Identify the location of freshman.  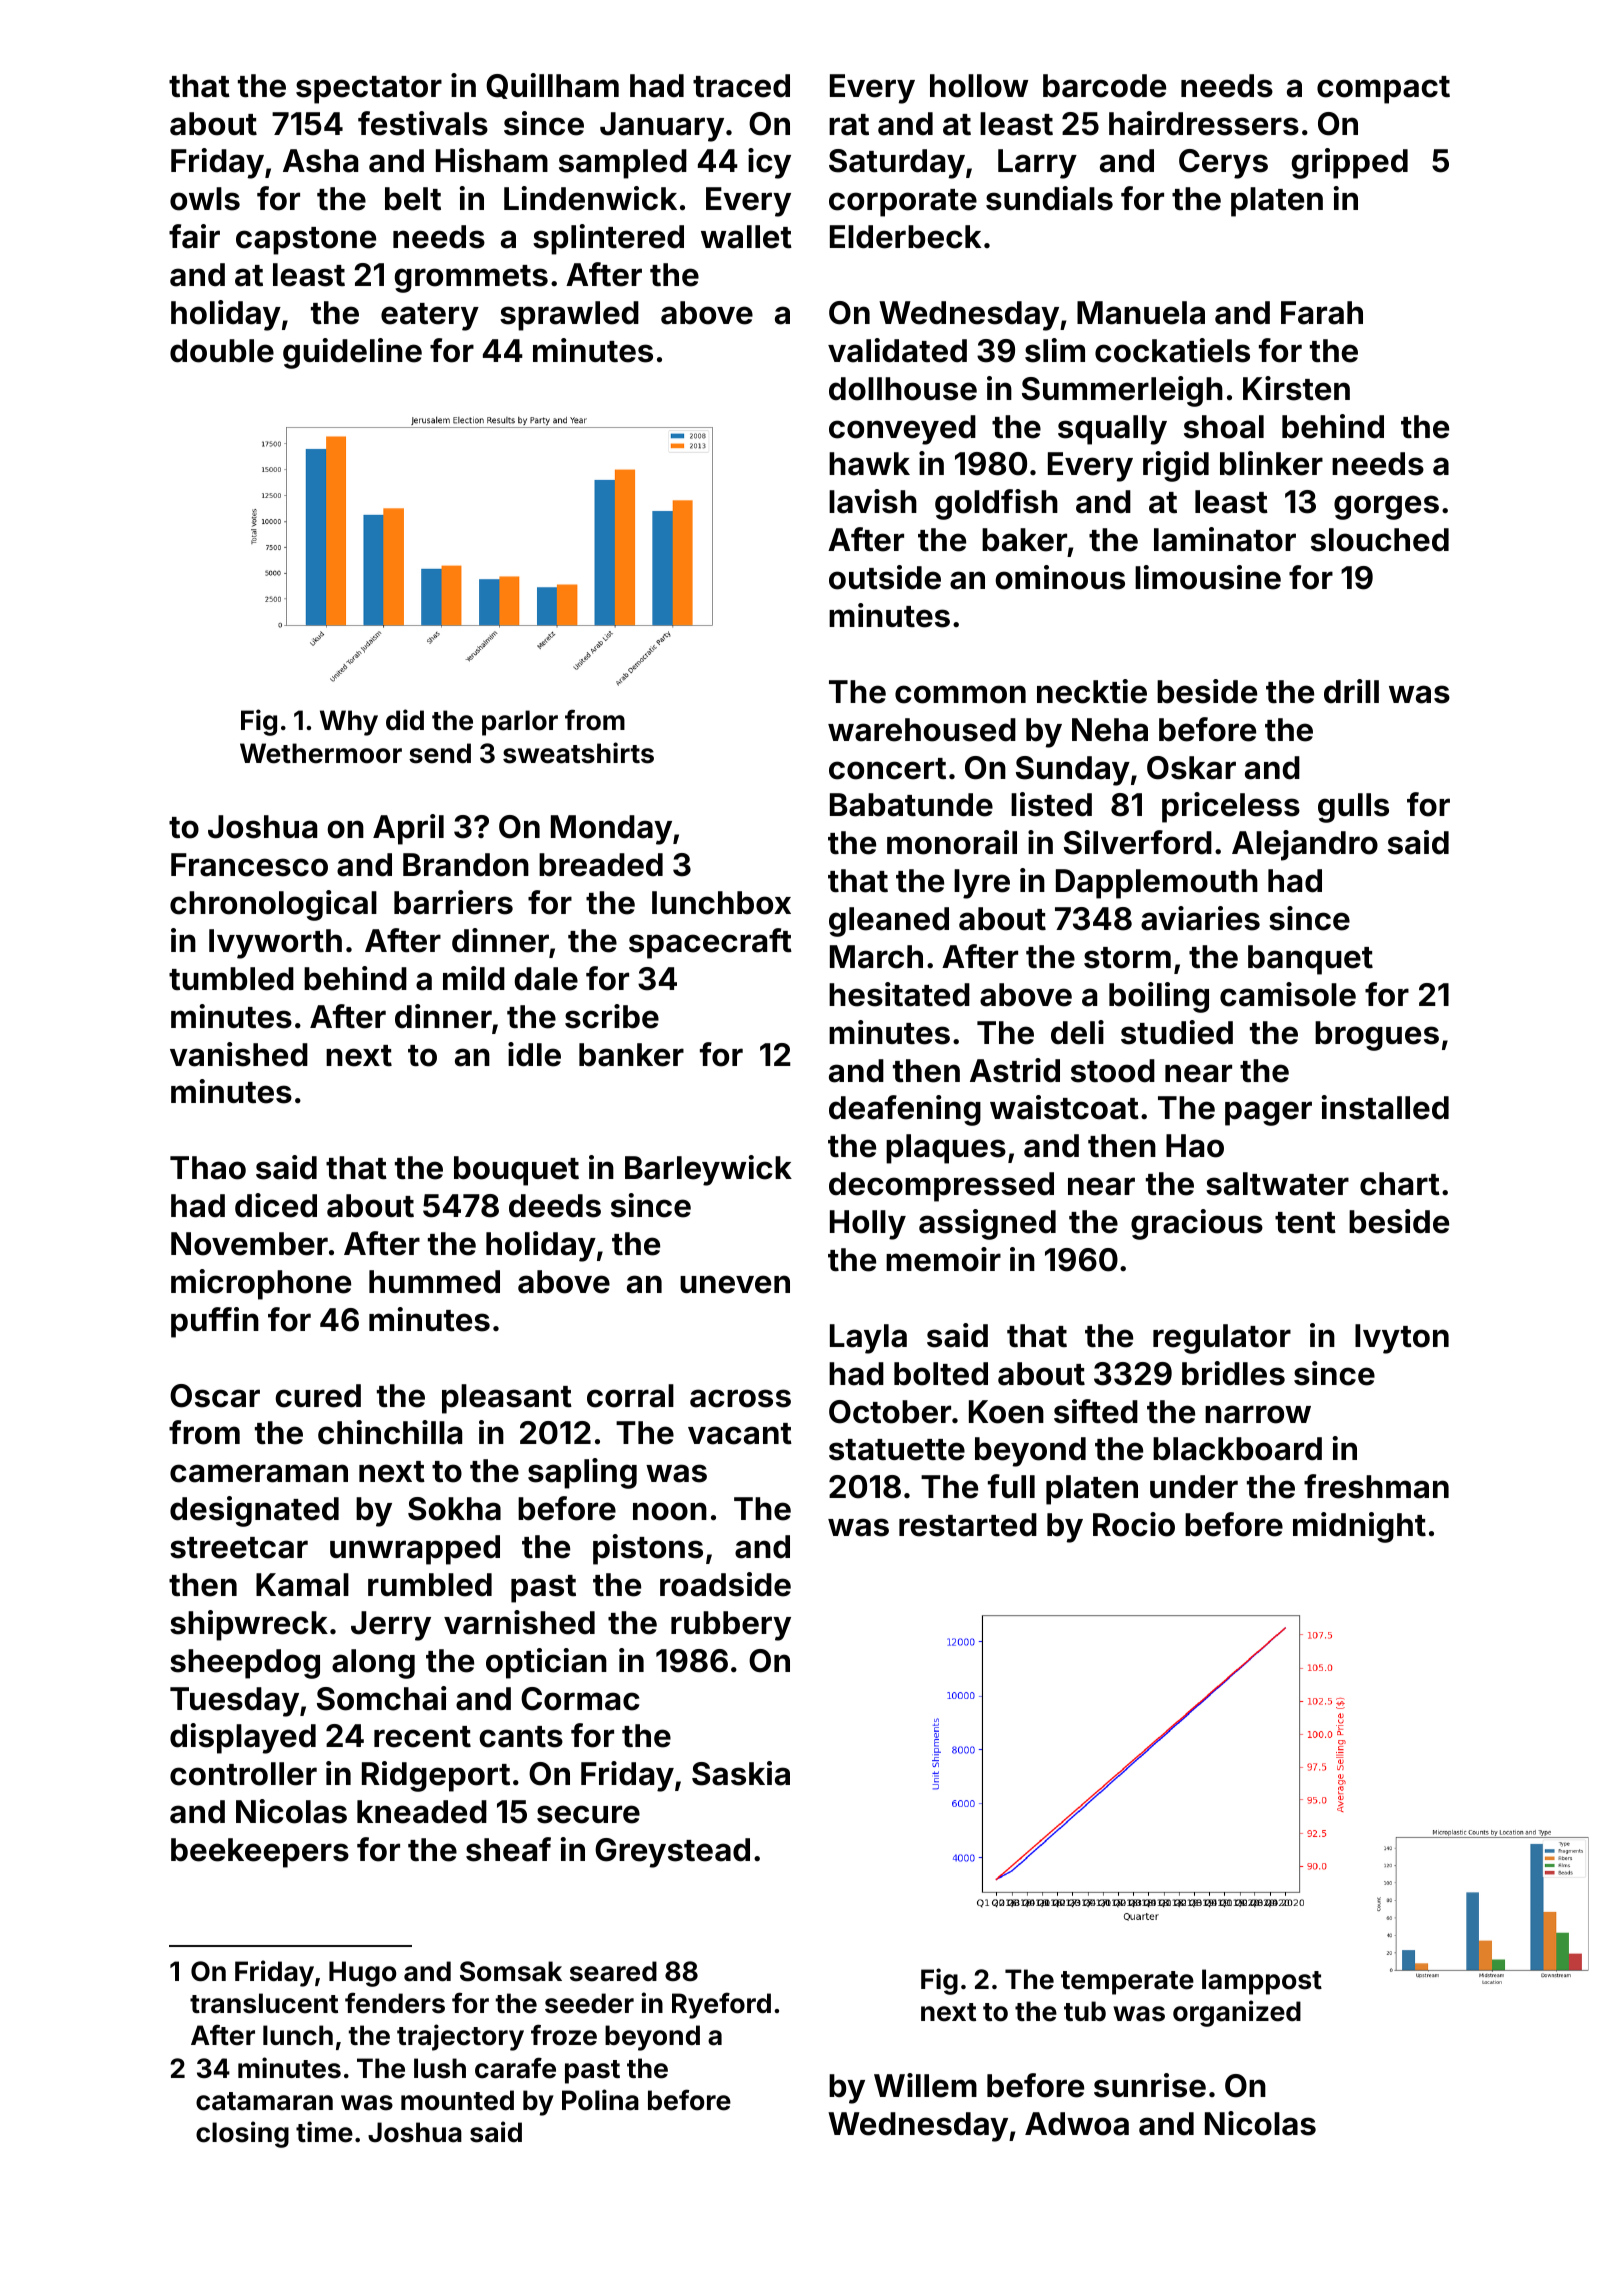
(1376, 1486).
